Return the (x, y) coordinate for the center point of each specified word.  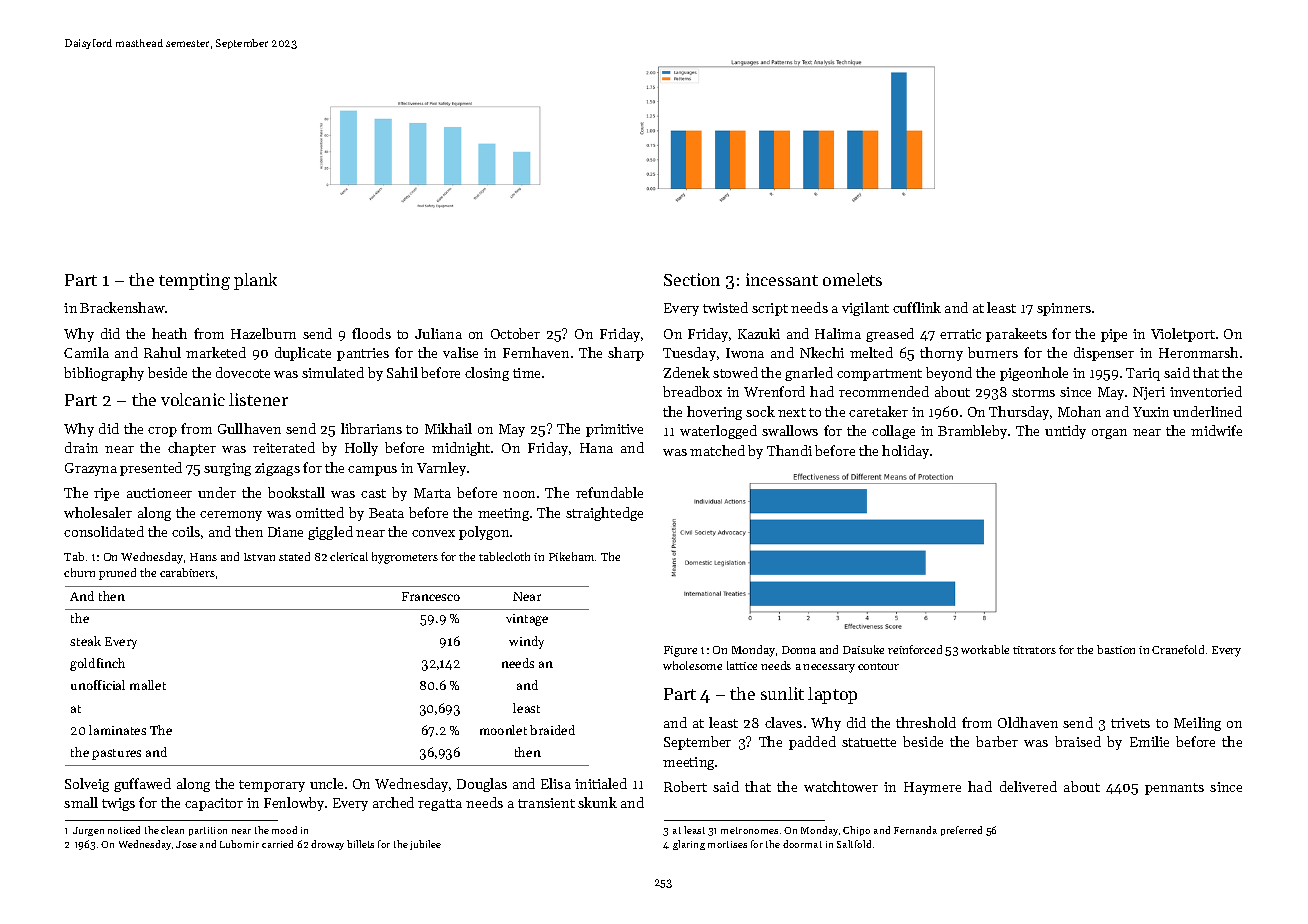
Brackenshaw (122, 307)
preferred (961, 831)
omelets (852, 279)
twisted (725, 307)
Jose (186, 844)
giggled (330, 533)
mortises (727, 844)
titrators (1034, 650)
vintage (527, 620)
